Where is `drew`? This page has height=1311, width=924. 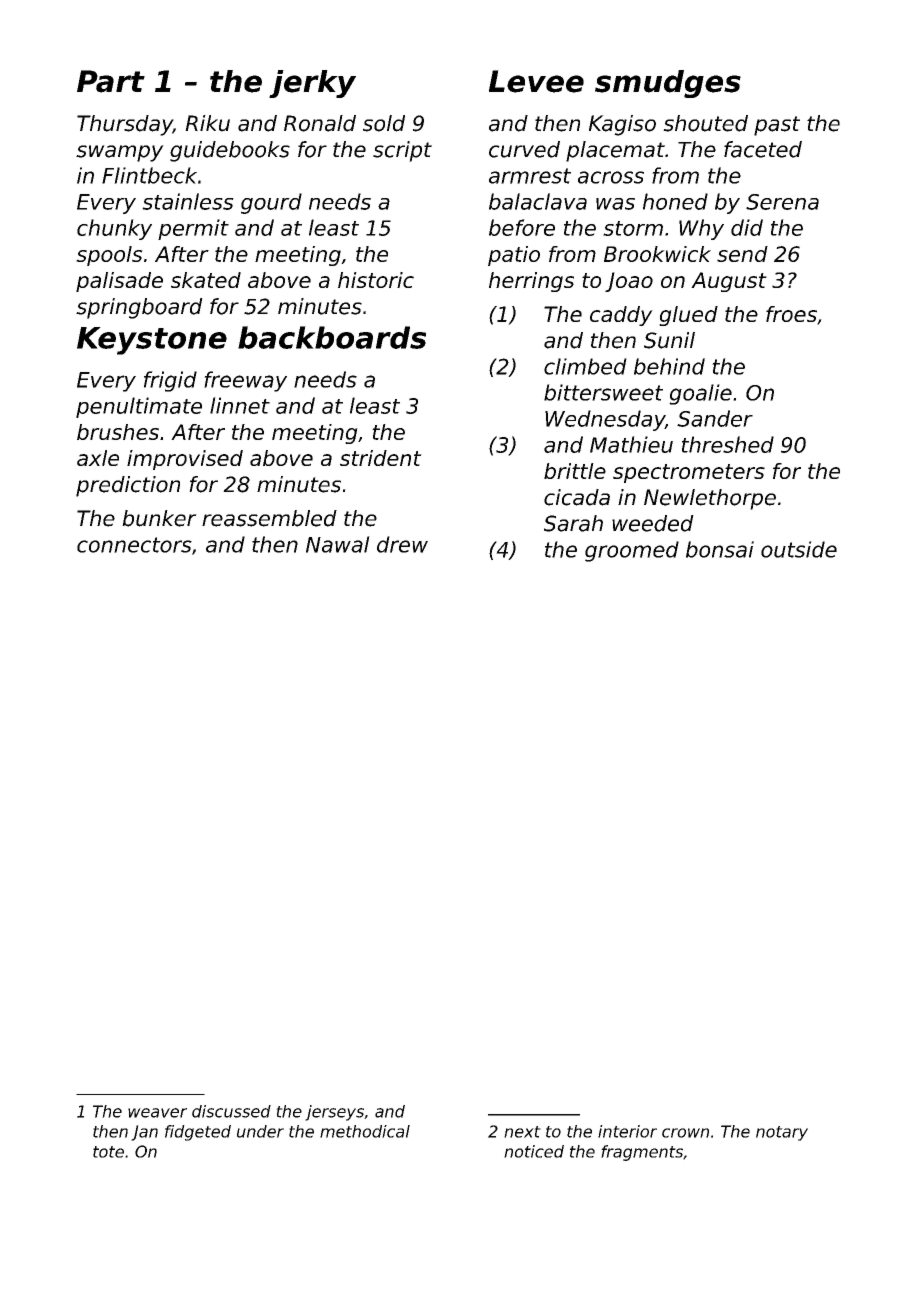
drew is located at coordinates (402, 544).
